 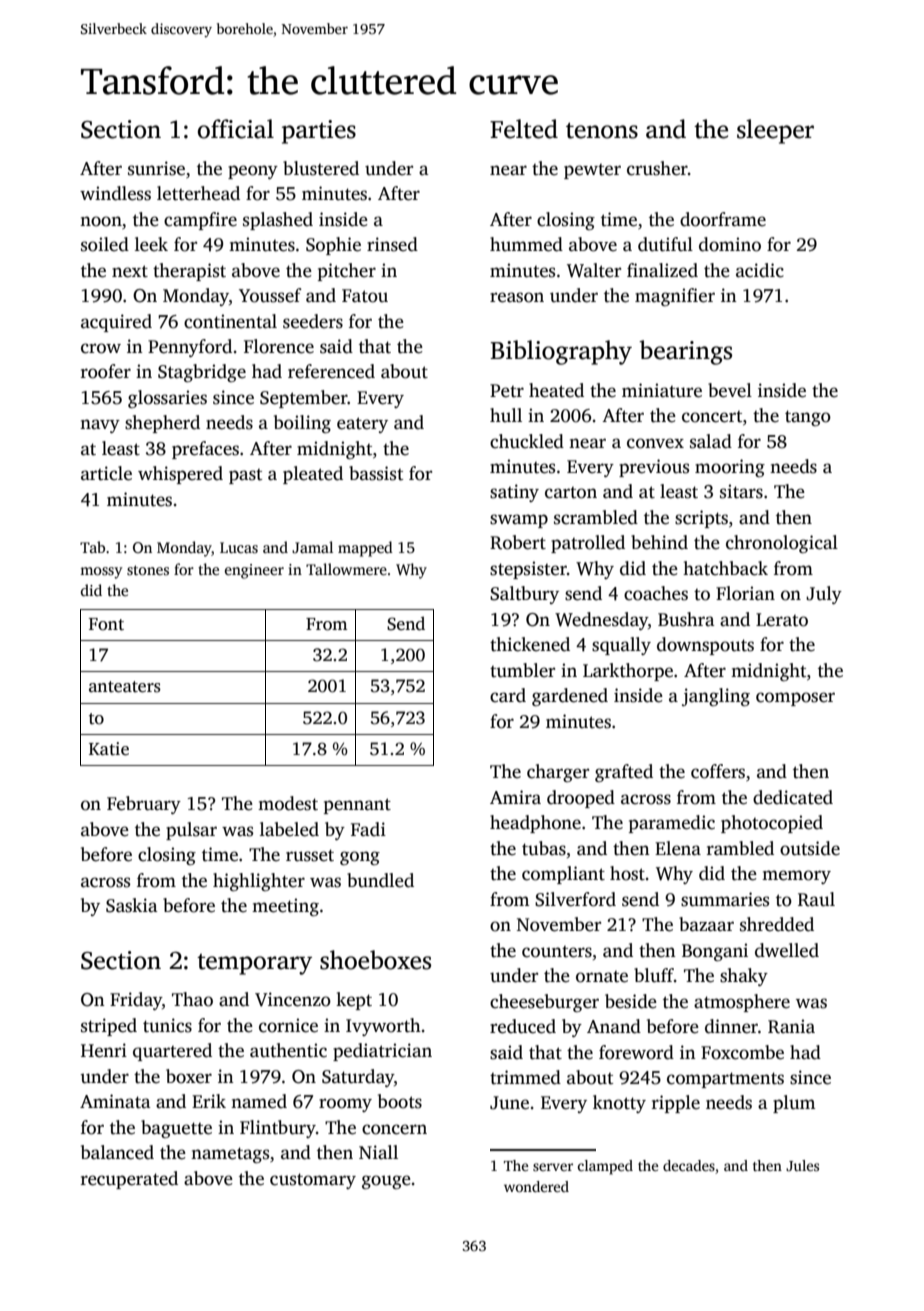 What do you see at coordinates (655, 443) in the page?
I see `convex` at bounding box center [655, 443].
